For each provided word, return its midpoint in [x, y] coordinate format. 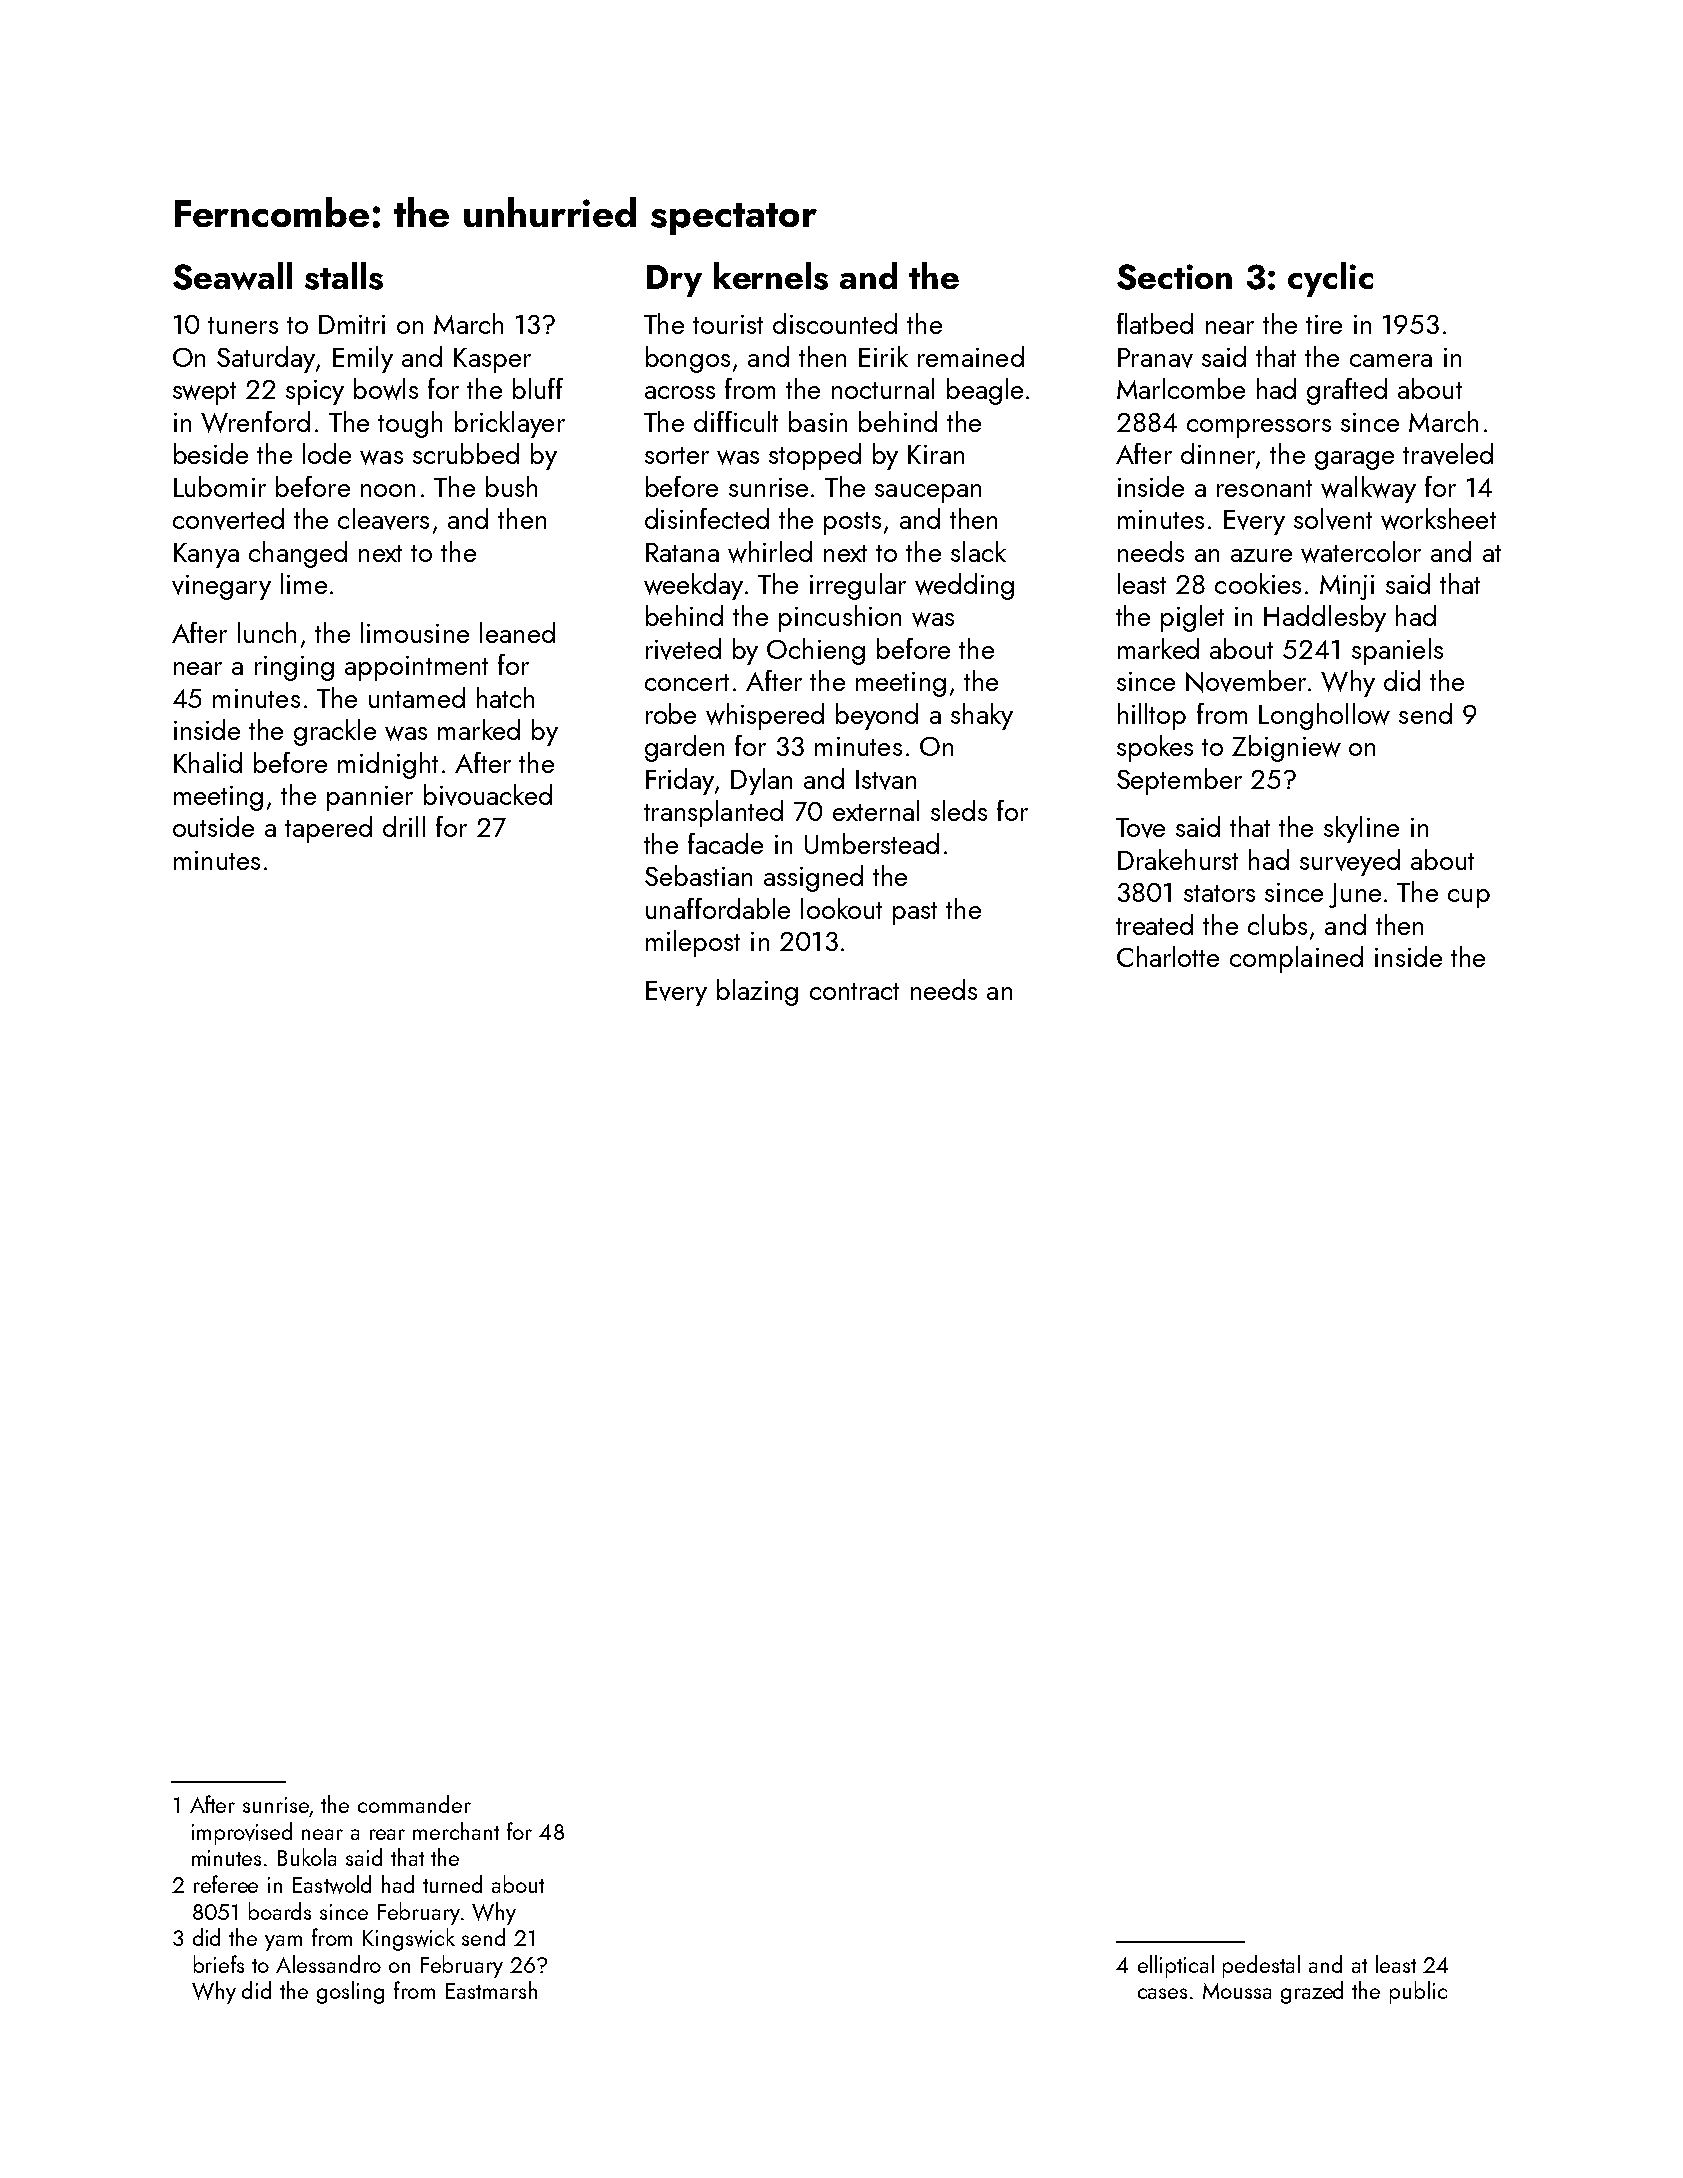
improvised [242, 1833]
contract [854, 991]
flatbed [1155, 323]
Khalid [208, 762]
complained [1296, 959]
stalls [344, 276]
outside [213, 826]
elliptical [1176, 1966]
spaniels [1397, 651]
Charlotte [1168, 956]
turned [452, 1884]
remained [971, 356]
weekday [693, 586]
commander [414, 1804]
